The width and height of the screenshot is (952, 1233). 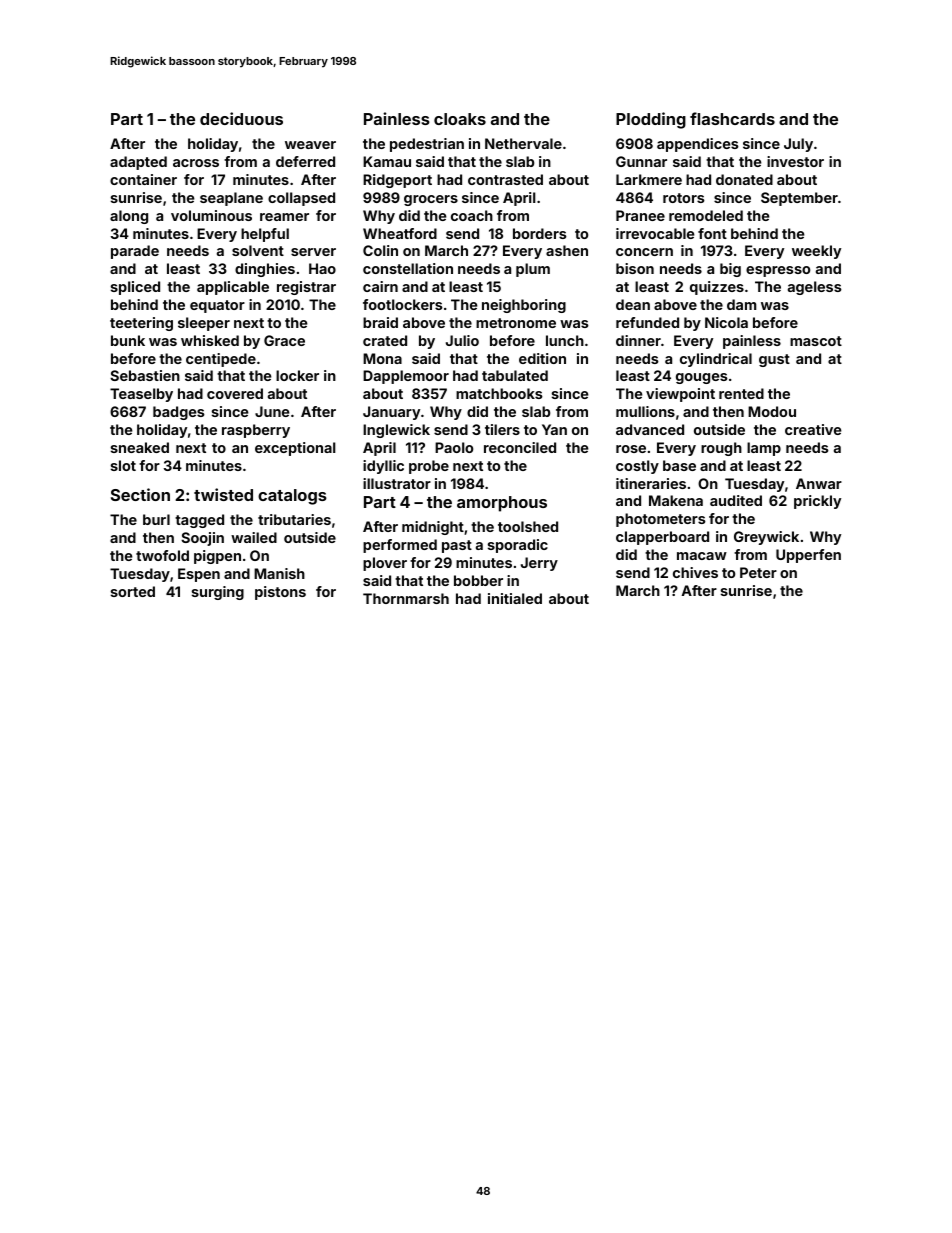 What do you see at coordinates (645, 411) in the screenshot?
I see `mullions` at bounding box center [645, 411].
